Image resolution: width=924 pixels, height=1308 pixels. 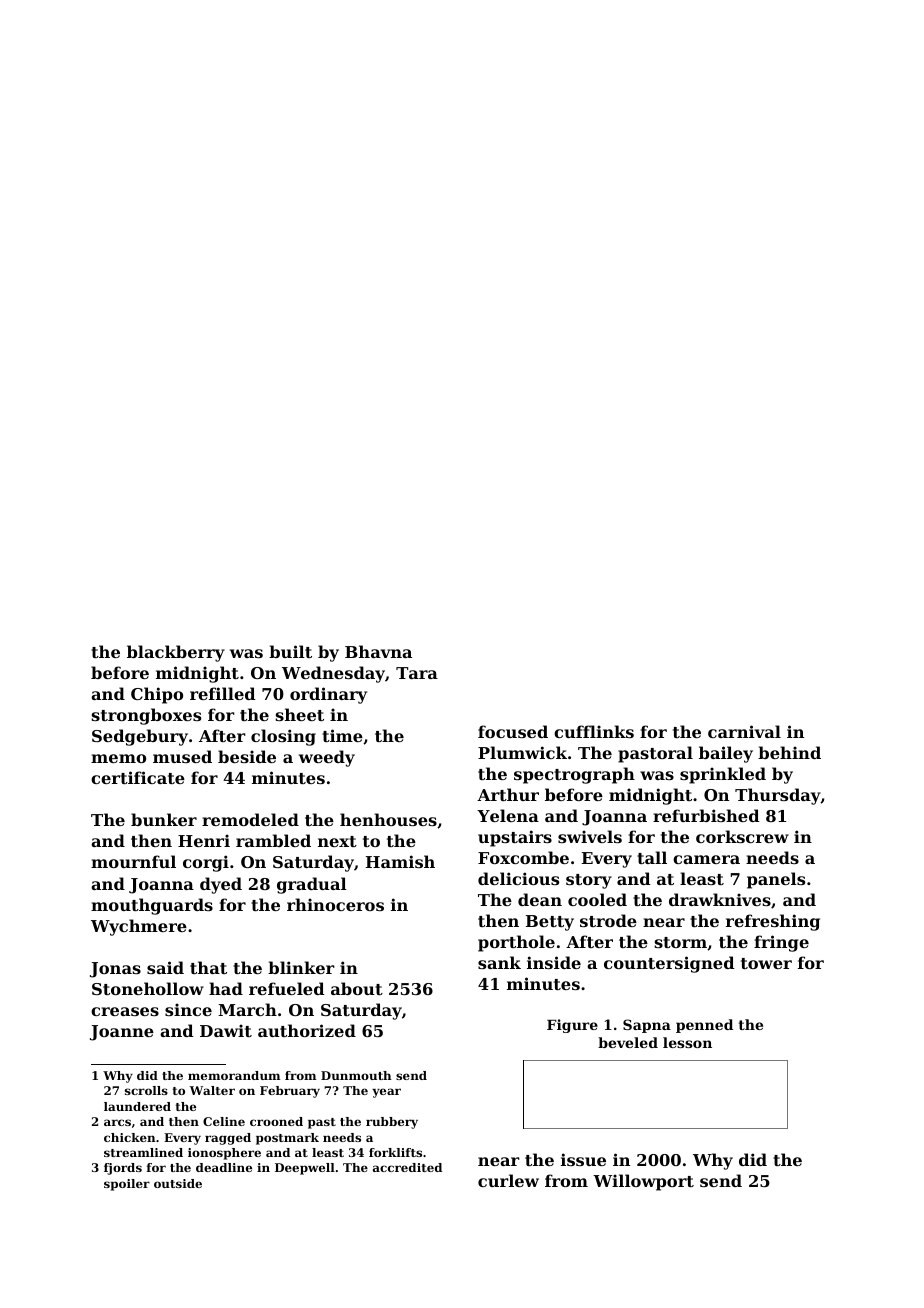 What do you see at coordinates (123, 1169) in the screenshot?
I see `fjords` at bounding box center [123, 1169].
